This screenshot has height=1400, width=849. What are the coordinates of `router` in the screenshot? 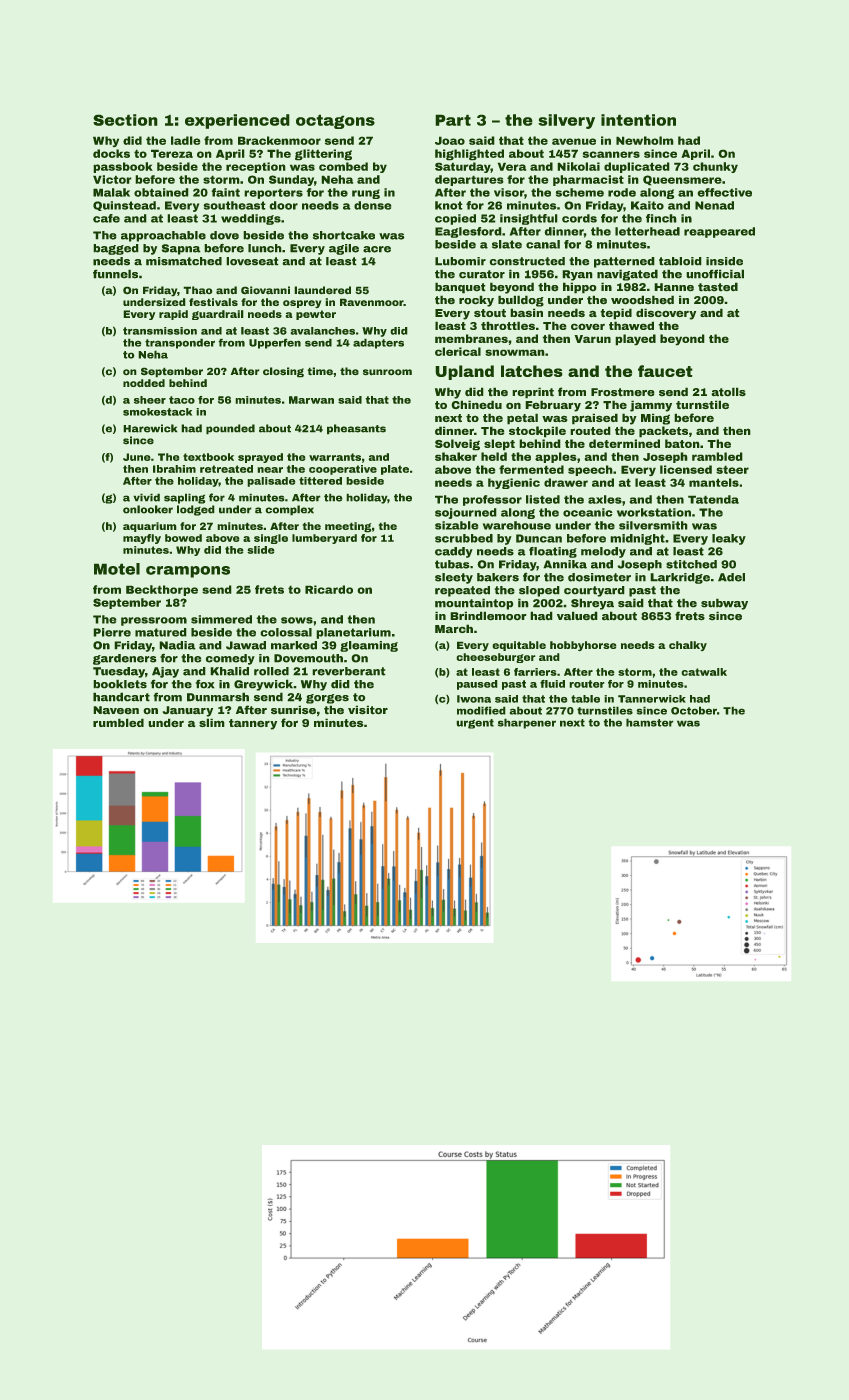 It's located at (587, 684).
